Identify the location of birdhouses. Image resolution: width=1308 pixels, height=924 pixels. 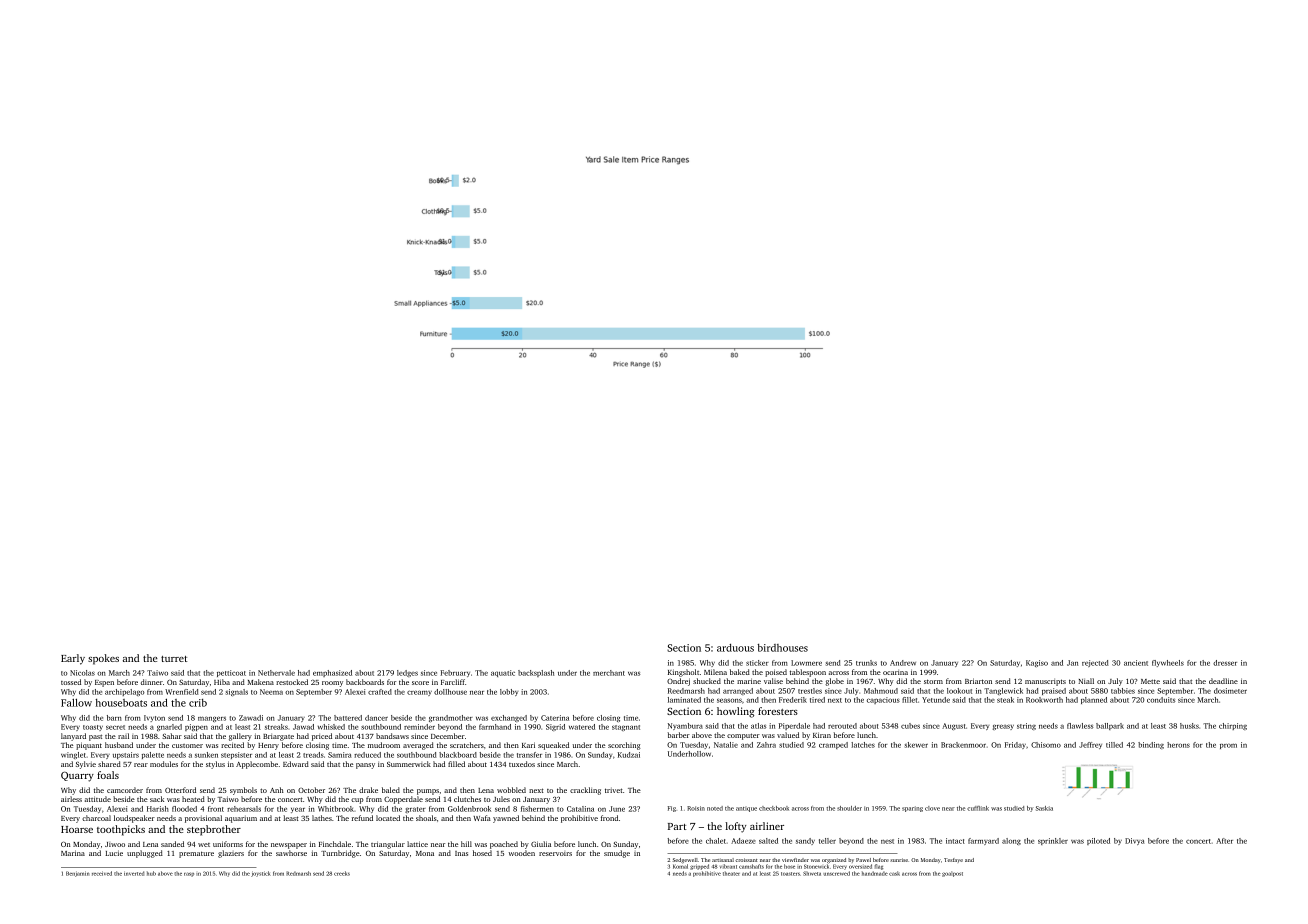
(782, 648).
